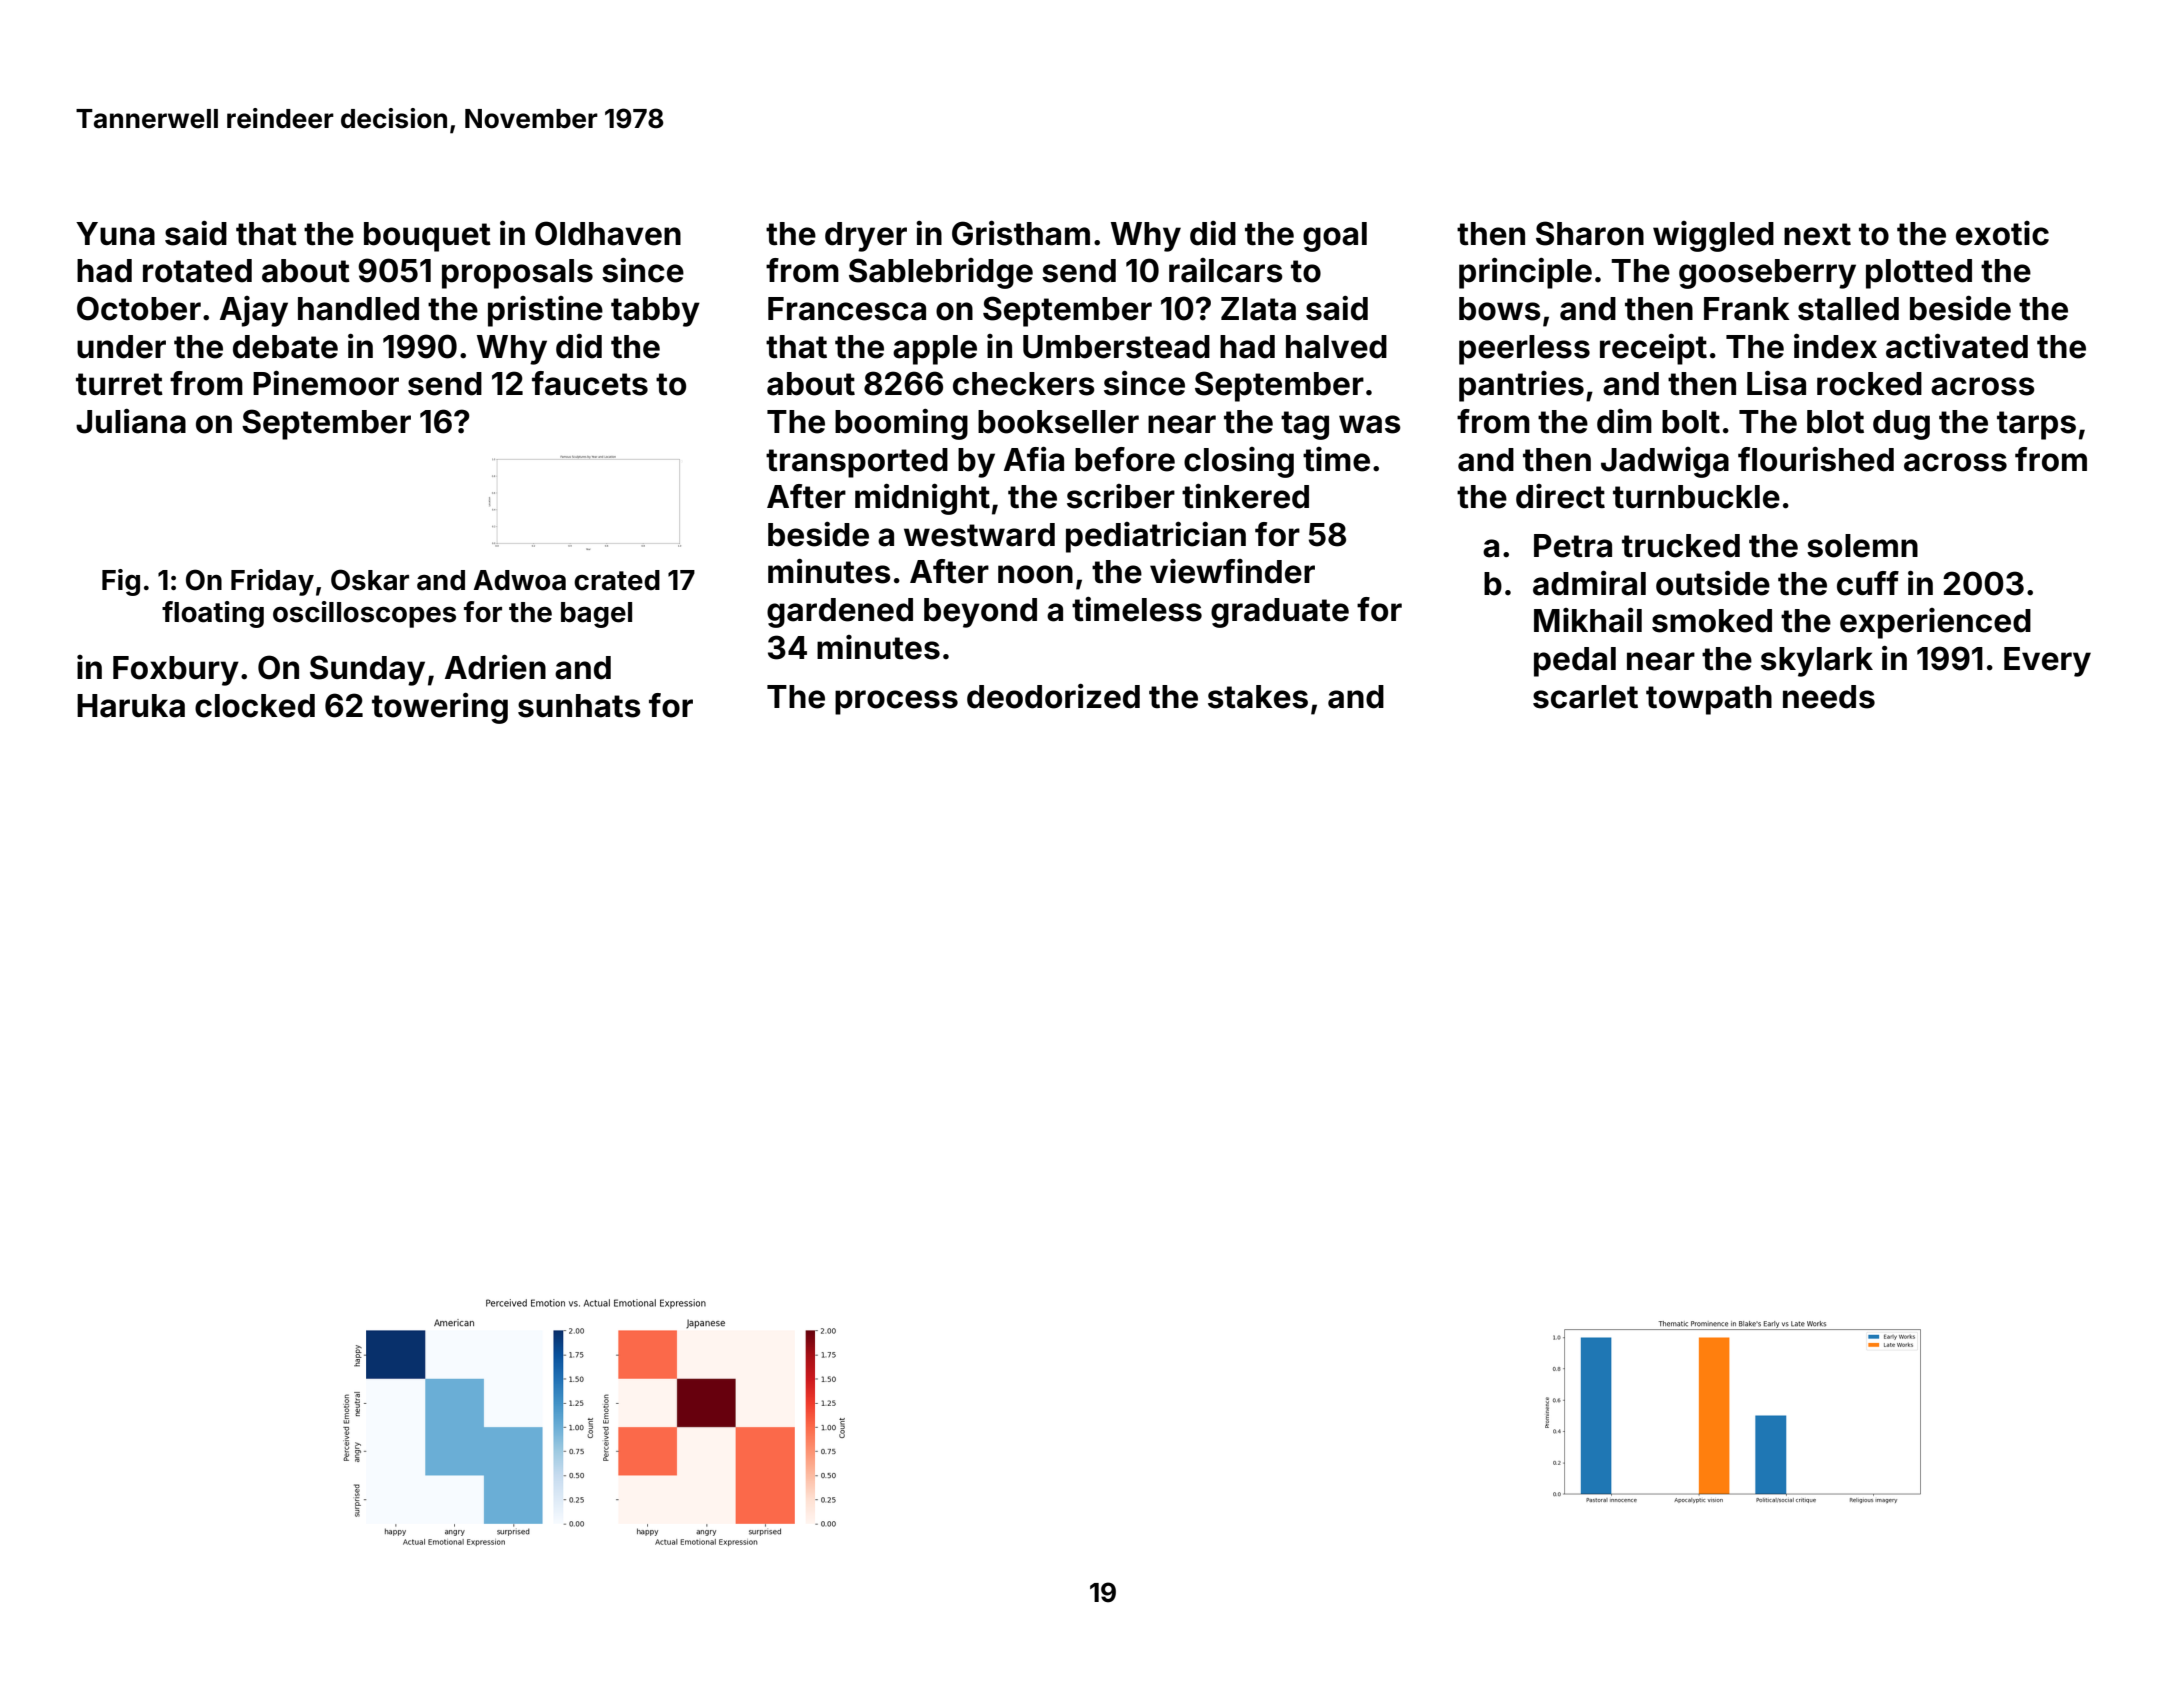 This screenshot has height=1683, width=2178. Describe the element at coordinates (1573, 546) in the screenshot. I see `Petra` at that location.
